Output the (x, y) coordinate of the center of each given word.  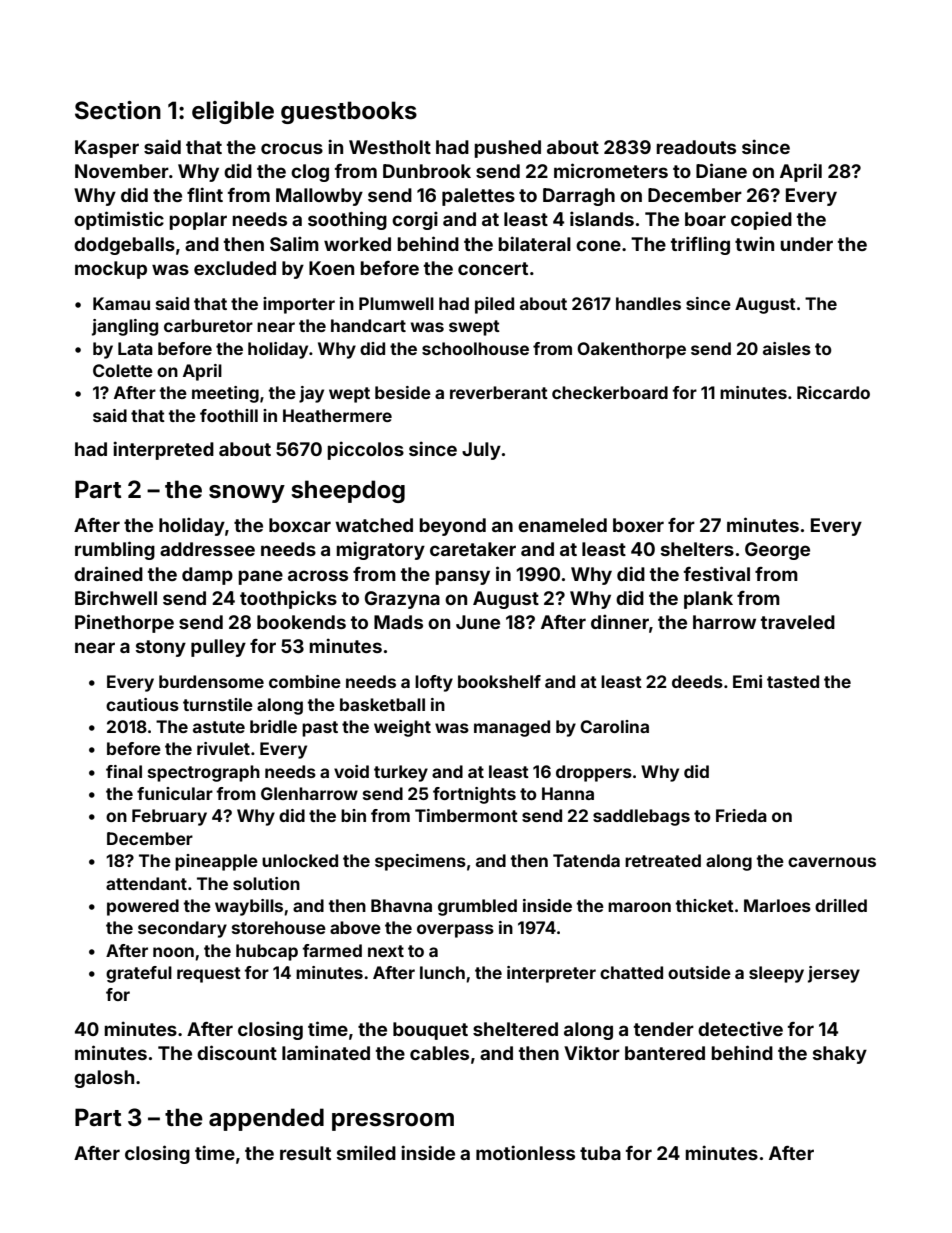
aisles (787, 348)
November (122, 171)
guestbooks (349, 112)
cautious (142, 704)
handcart (368, 325)
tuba (600, 1153)
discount (237, 1052)
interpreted (163, 450)
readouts (696, 147)
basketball (382, 704)
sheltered (515, 1029)
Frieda (741, 815)
